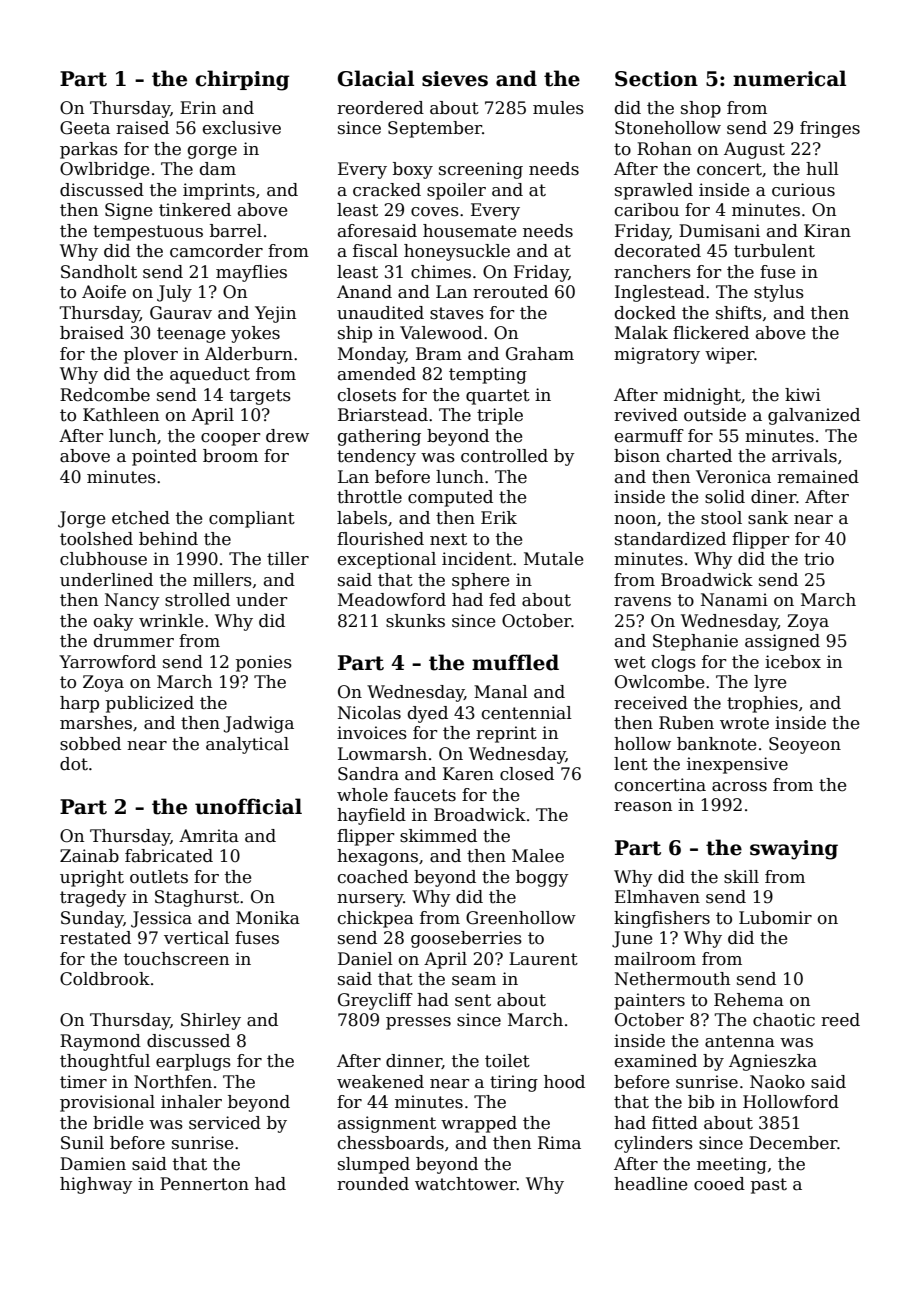 The image size is (924, 1308). What do you see at coordinates (632, 939) in the screenshot?
I see `June` at bounding box center [632, 939].
